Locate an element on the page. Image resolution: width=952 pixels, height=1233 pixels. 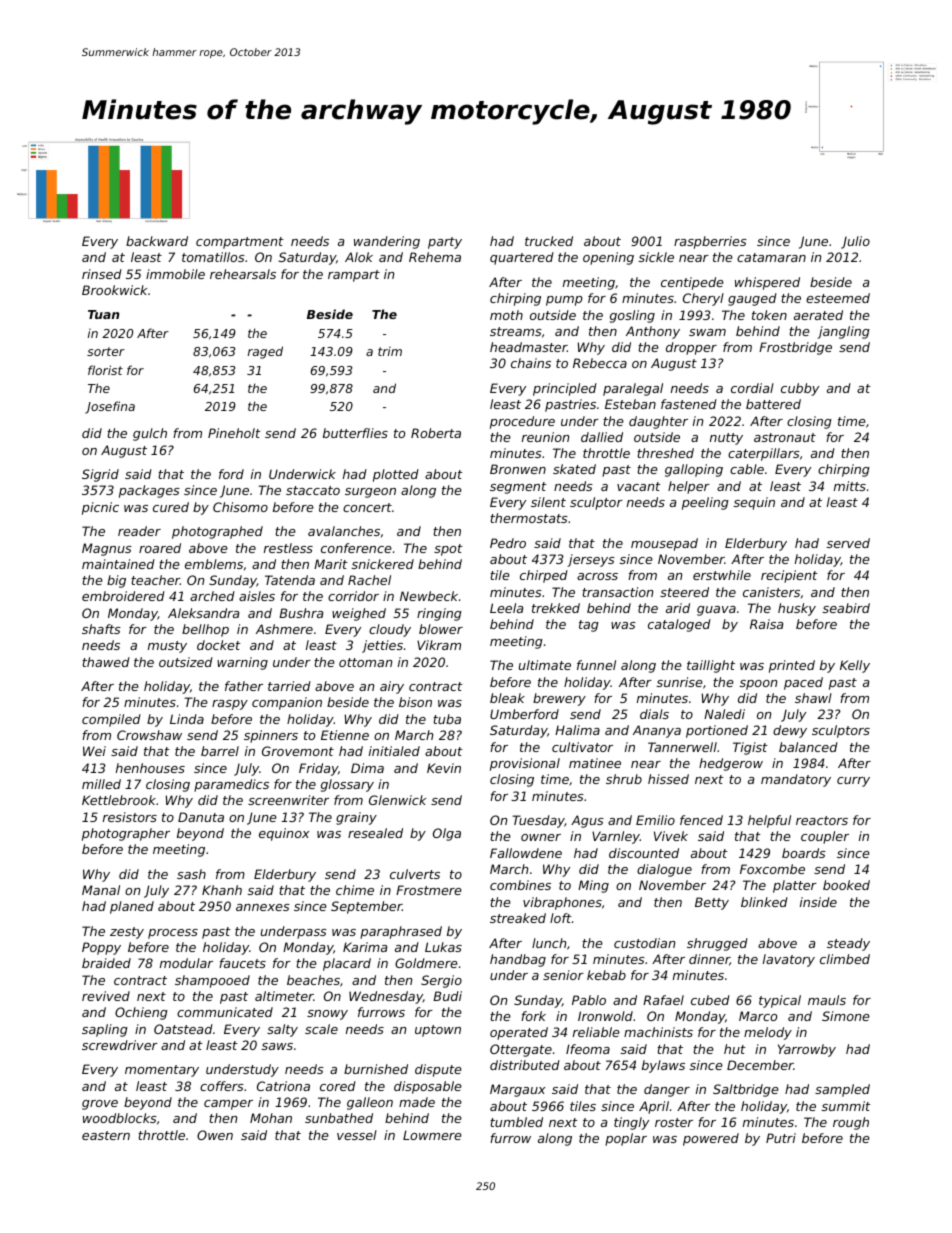
trucked is located at coordinates (549, 241).
